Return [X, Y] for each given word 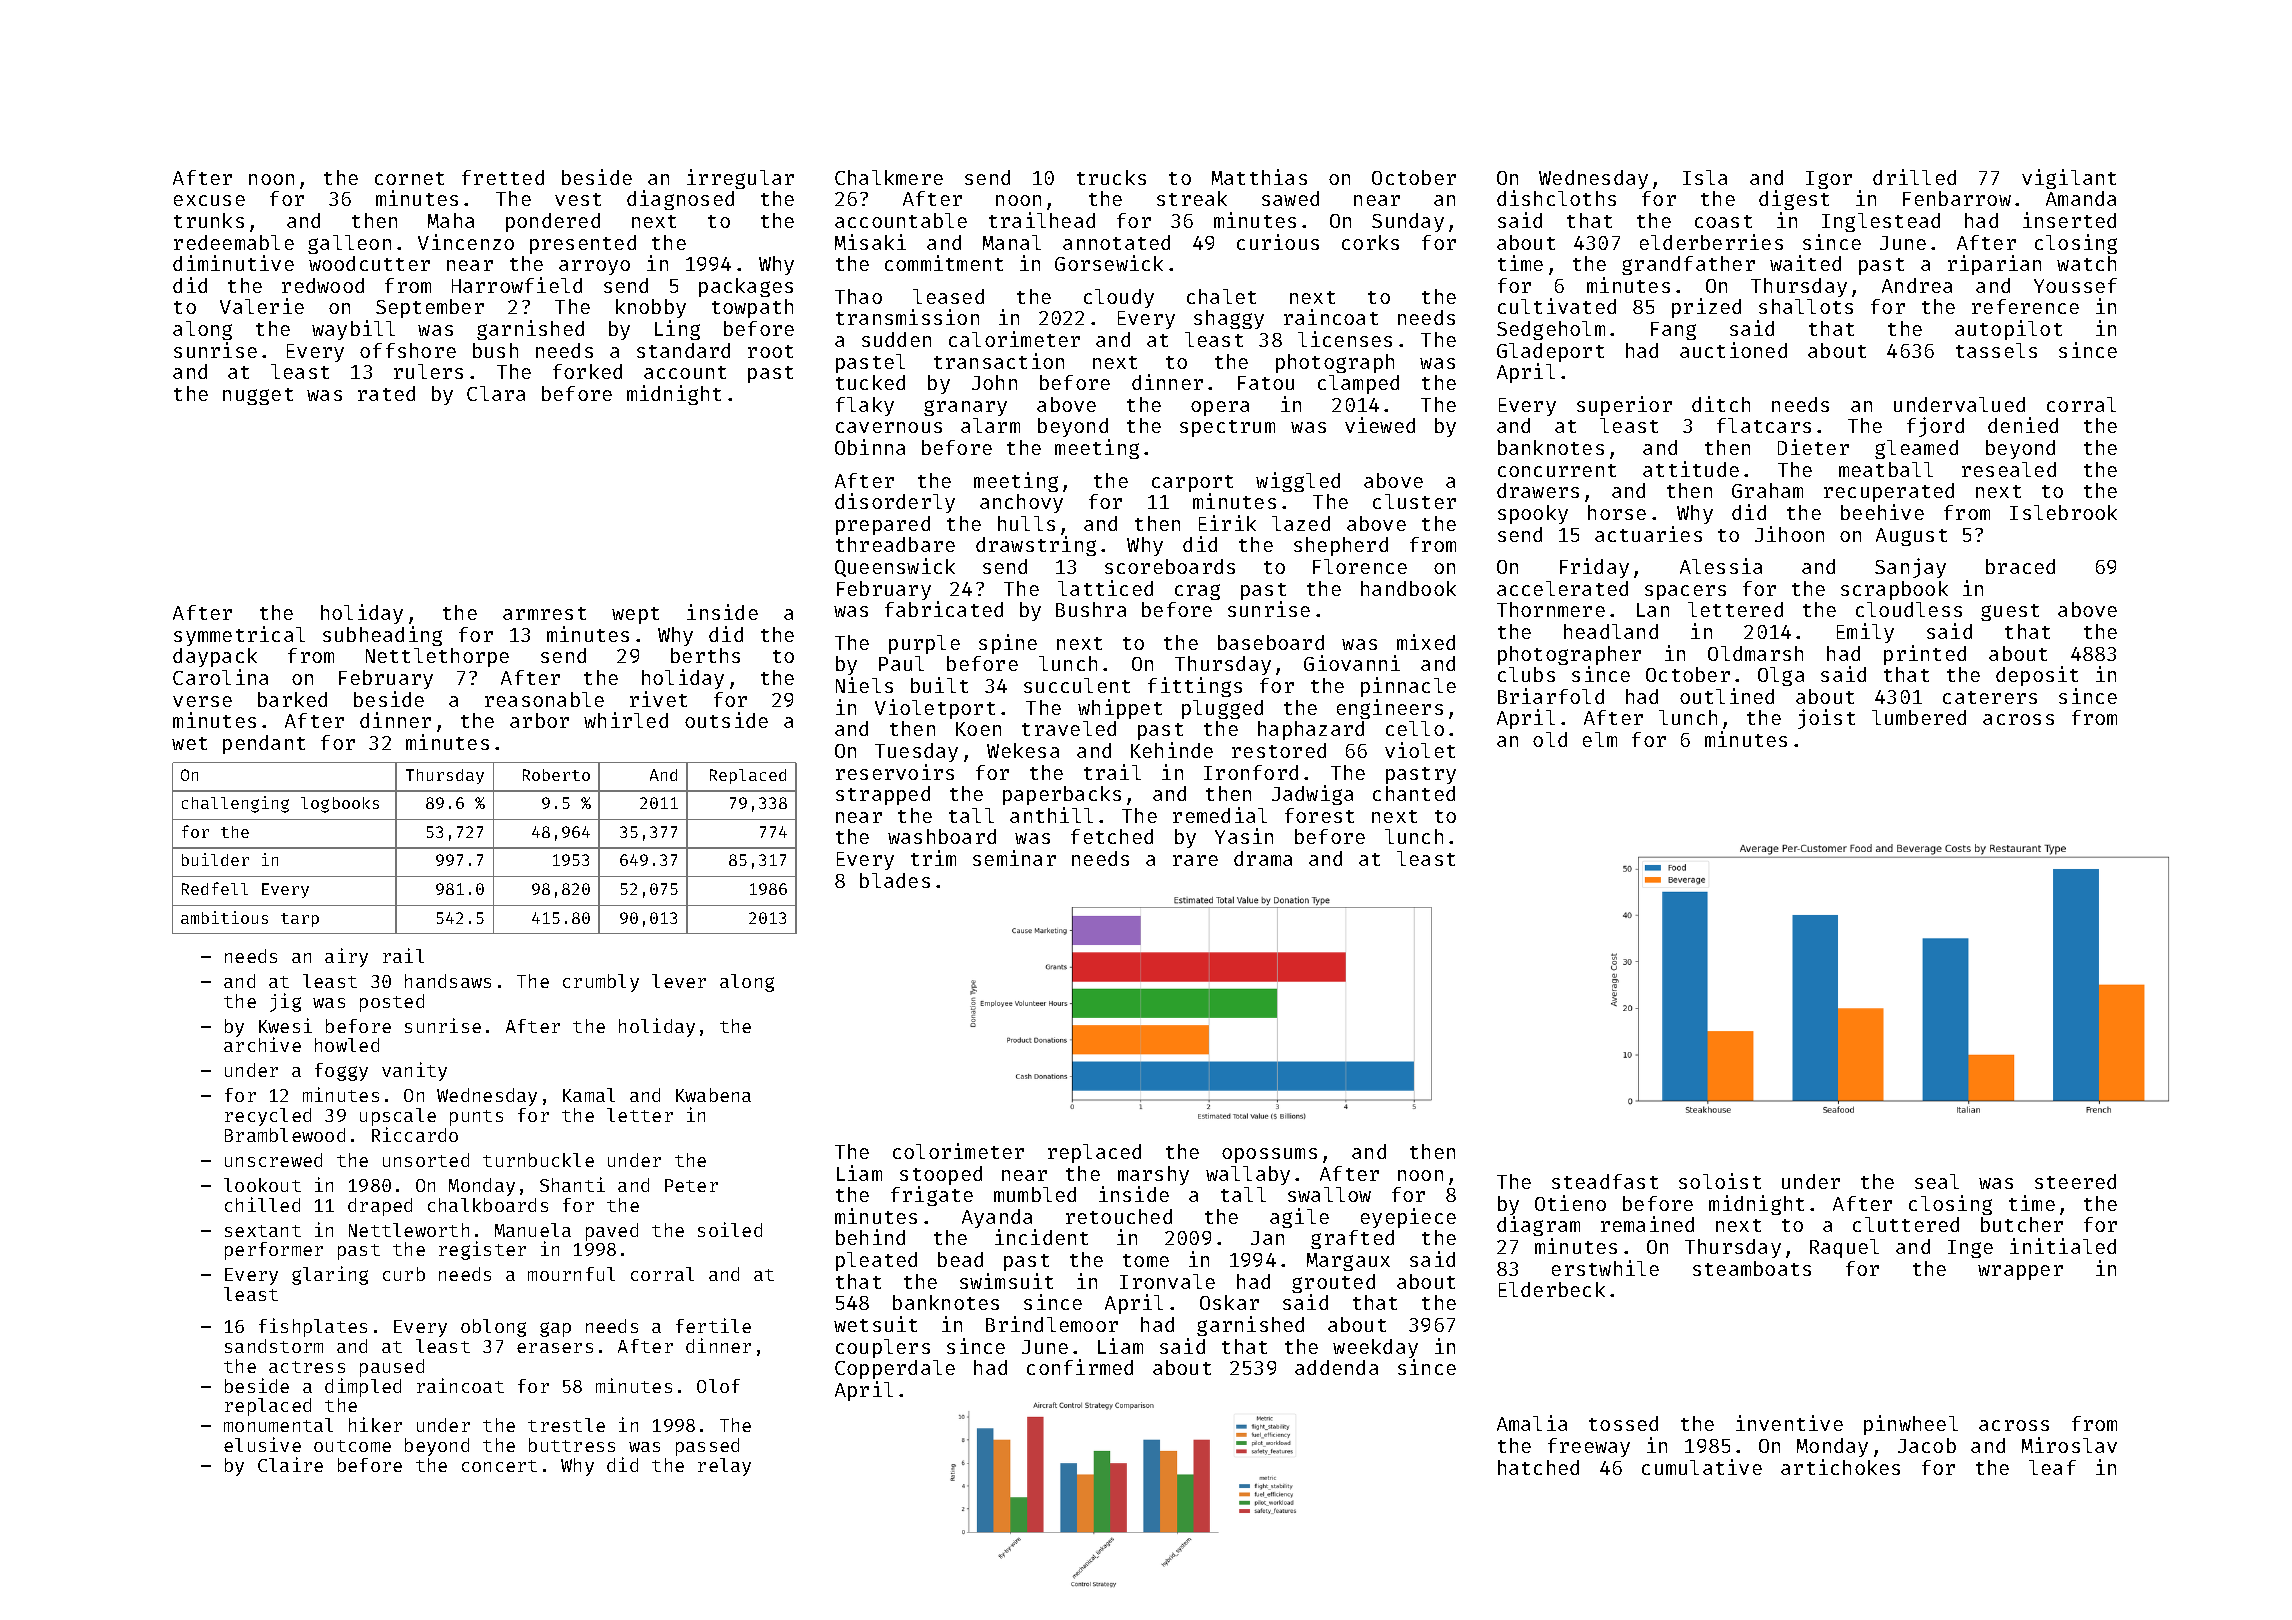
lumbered [1919, 717]
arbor [539, 720]
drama [1263, 858]
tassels [1996, 350]
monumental [278, 1425]
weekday [1375, 1348]
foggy [341, 1072]
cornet [409, 178]
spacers [1685, 592]
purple [924, 644]
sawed [1290, 198]
